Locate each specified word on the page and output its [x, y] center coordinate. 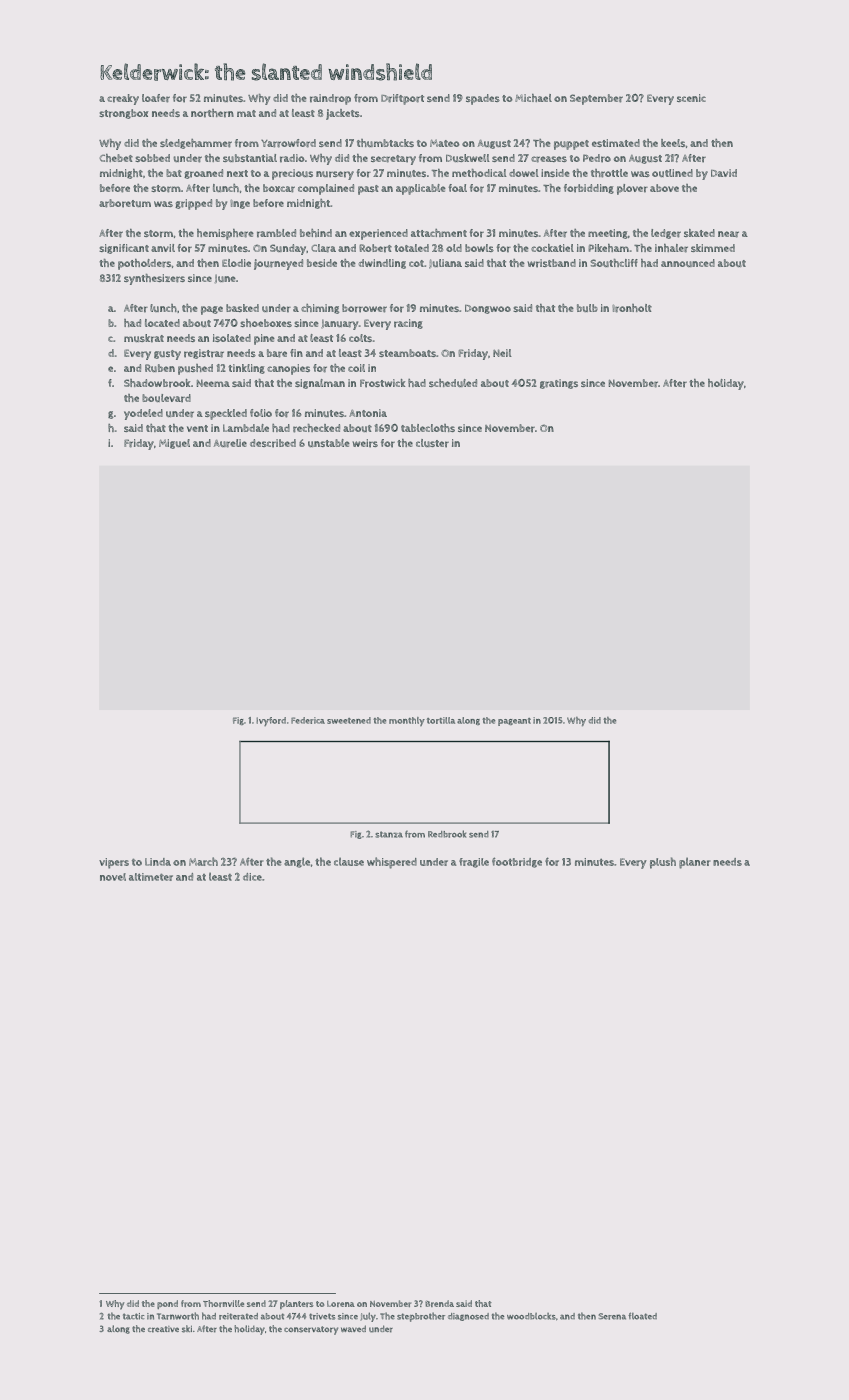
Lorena [341, 1304]
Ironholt [632, 308]
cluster [432, 443]
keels [673, 143]
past [368, 190]
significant [124, 249]
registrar [204, 354]
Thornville [223, 1303]
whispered [392, 863]
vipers [114, 863]
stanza [389, 834]
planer [694, 863]
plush [663, 863]
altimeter [151, 877]
